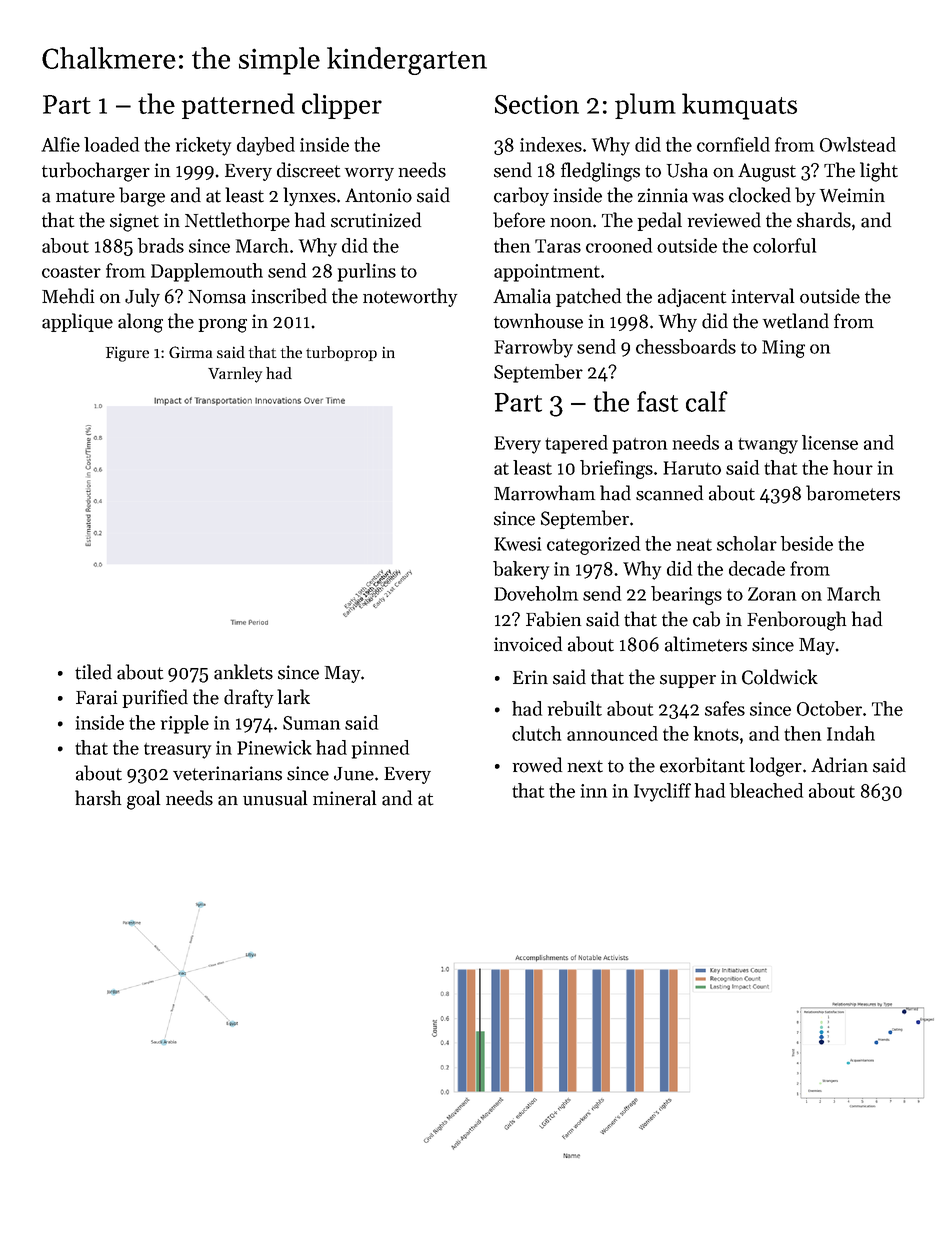  What do you see at coordinates (203, 146) in the image?
I see `rickety` at bounding box center [203, 146].
